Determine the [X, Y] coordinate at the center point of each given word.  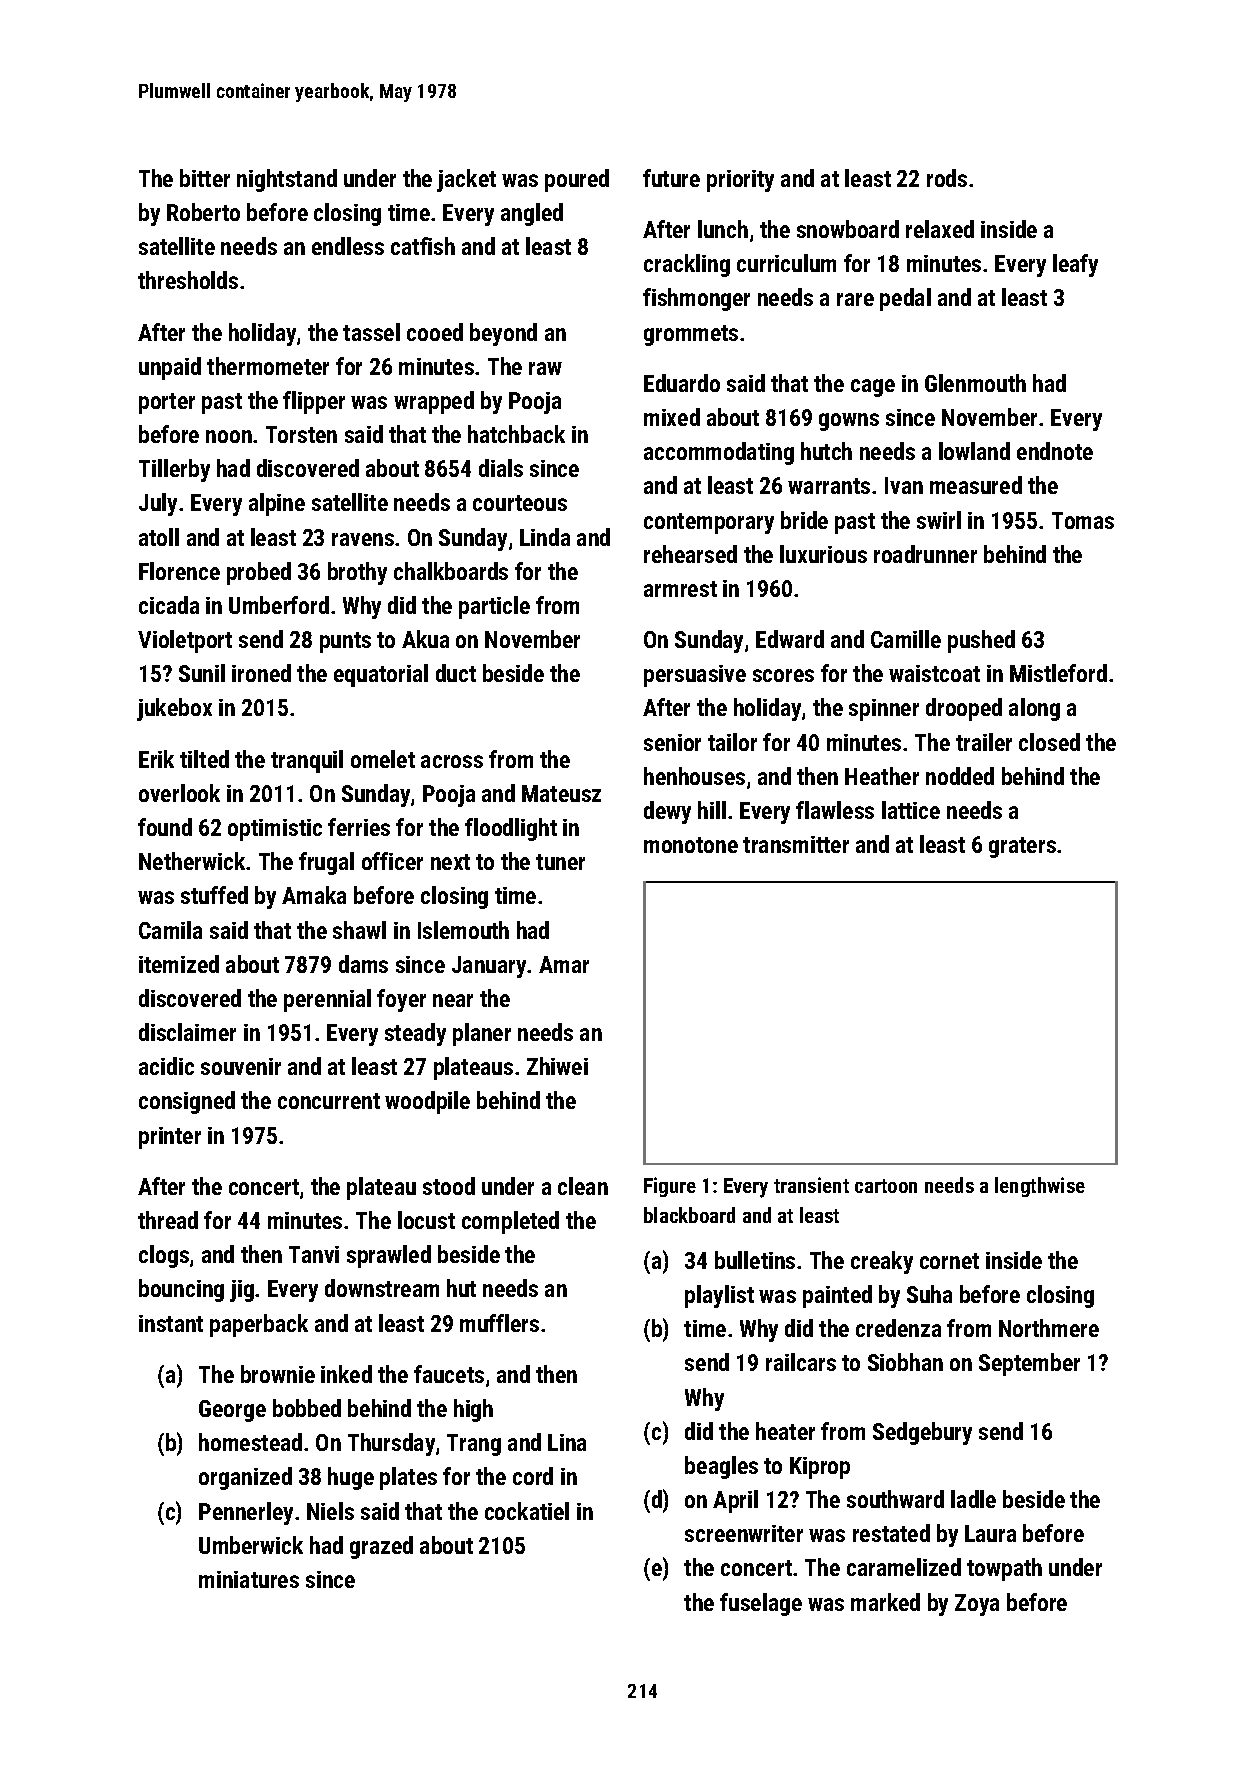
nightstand [287, 180]
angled [532, 214]
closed [1049, 742]
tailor [732, 742]
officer [392, 861]
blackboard [689, 1215]
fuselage [761, 1604]
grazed [381, 1547]
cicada [169, 605]
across [452, 761]
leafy [1075, 265]
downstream [382, 1288]
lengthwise [1040, 1187]
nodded [960, 776]
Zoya [977, 1605]
